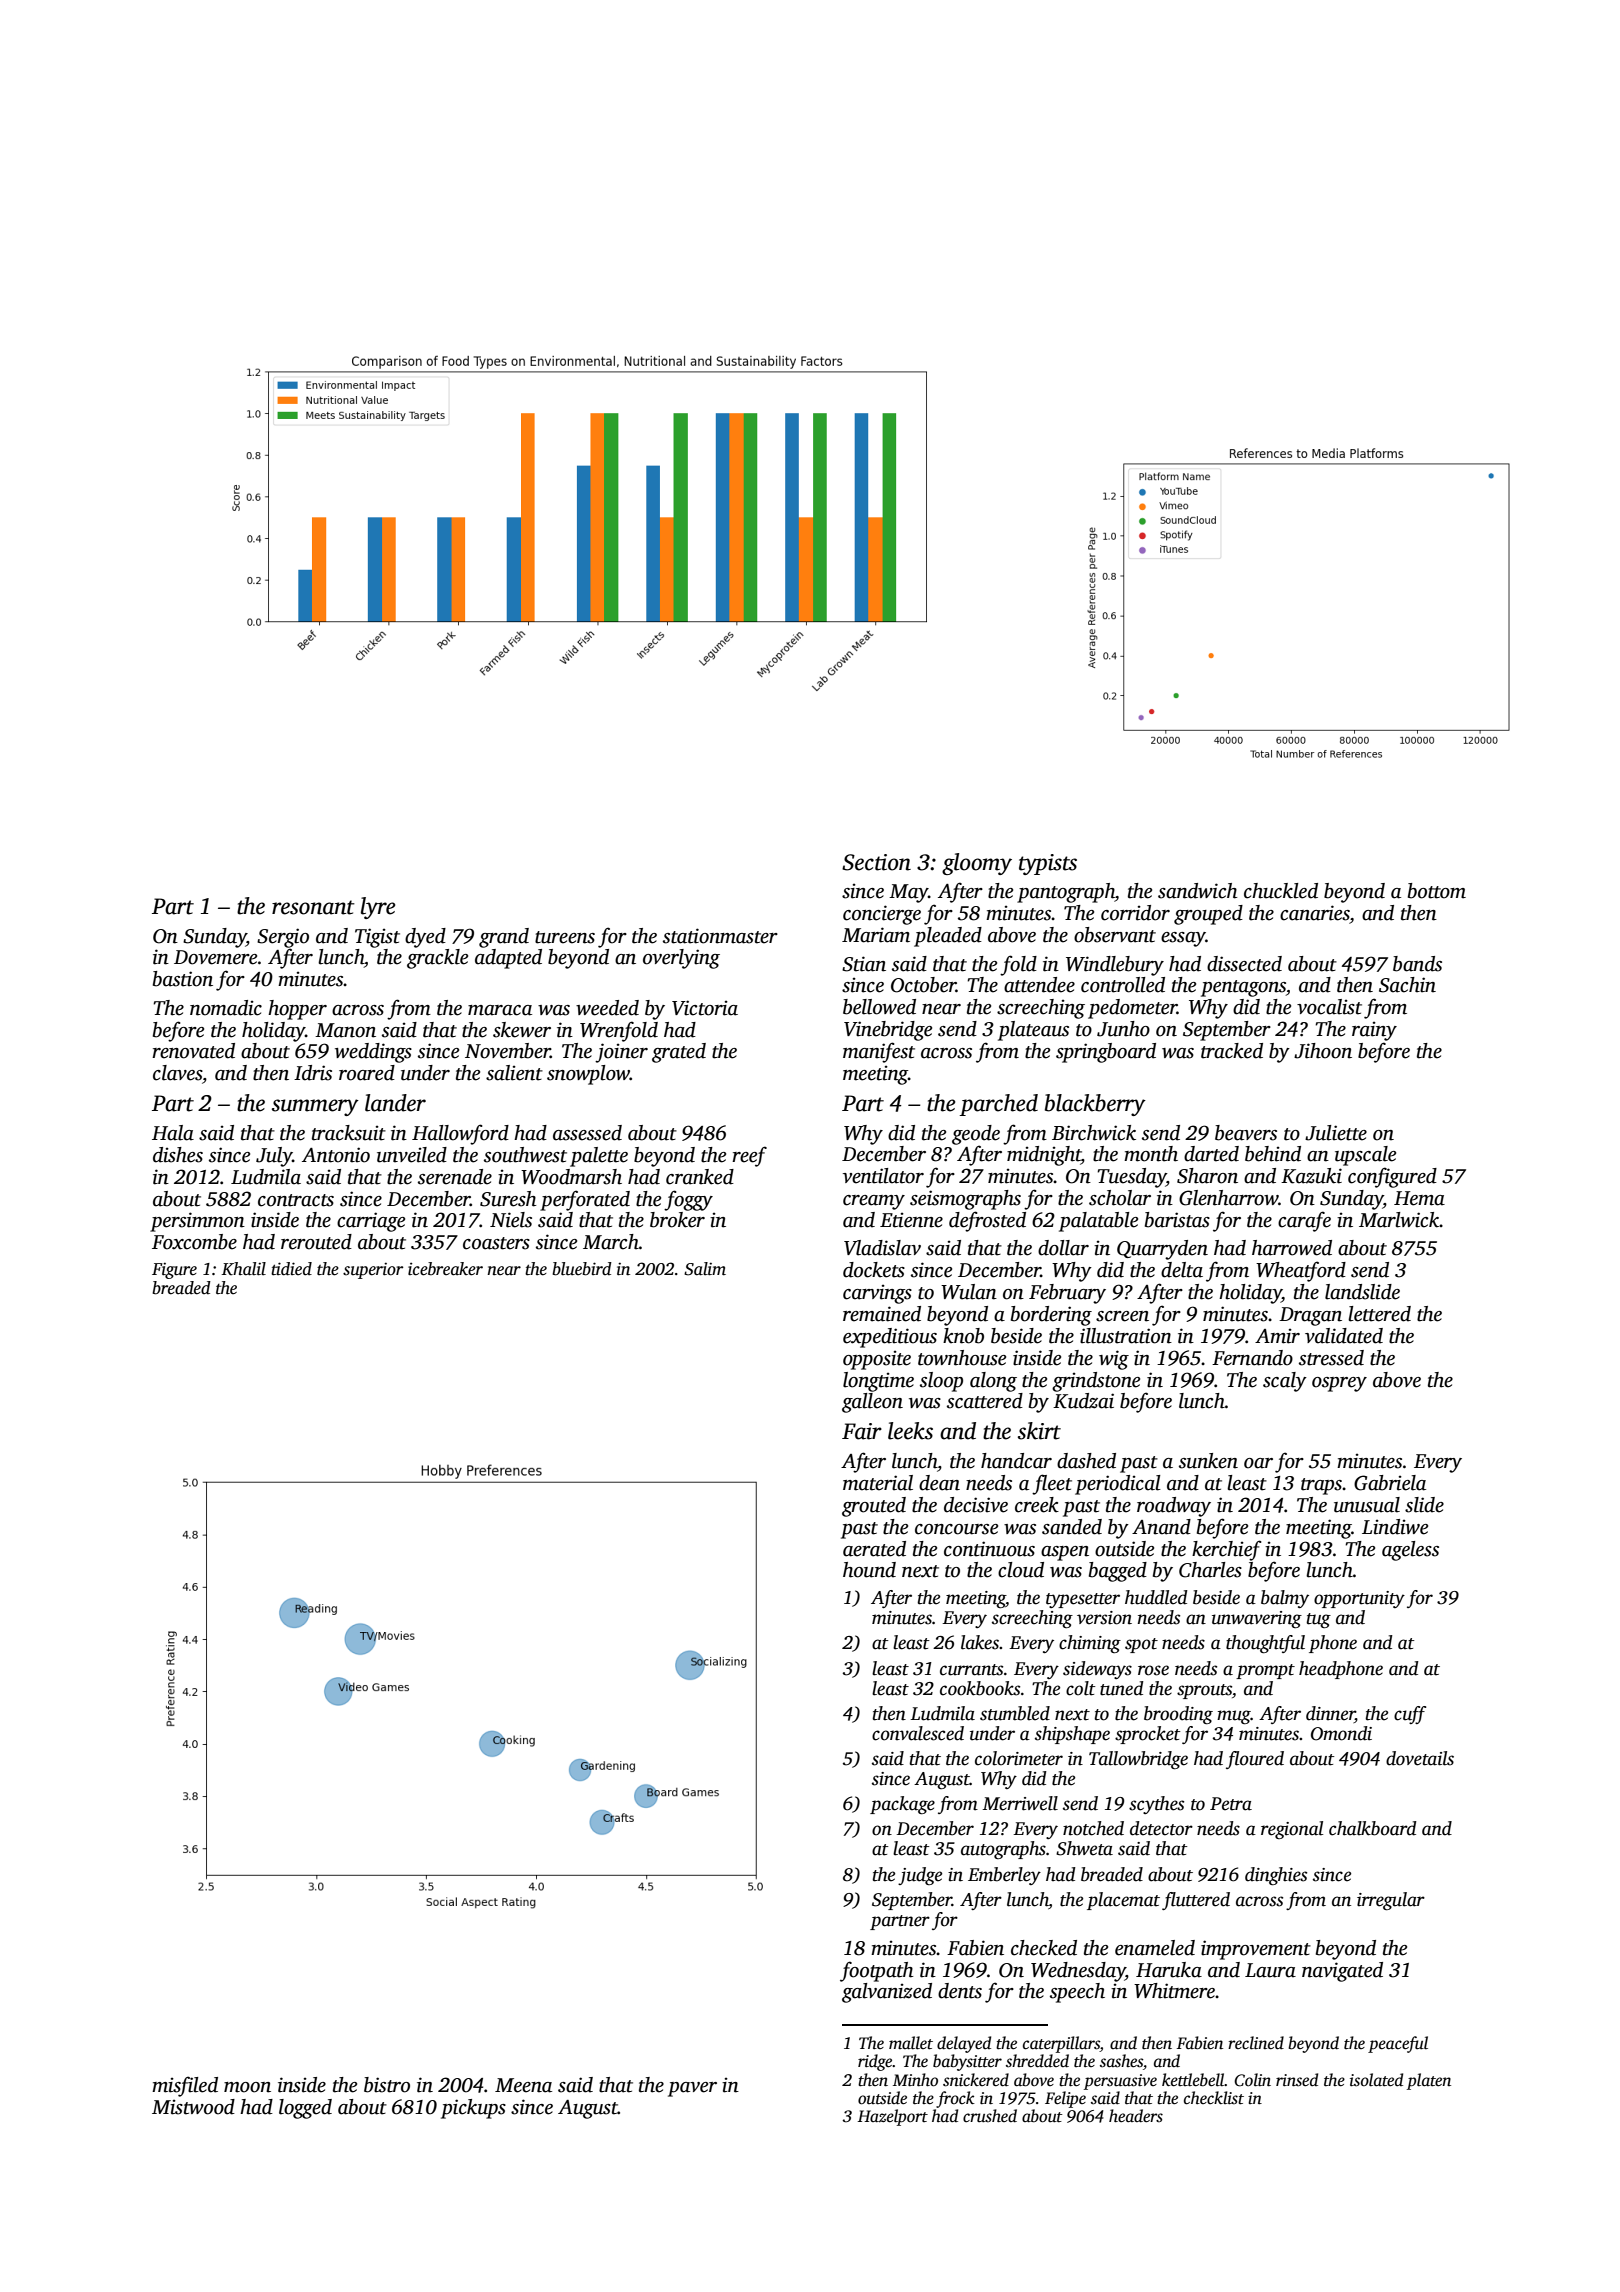 The image size is (1620, 2292). I want to click on Lindiwe, so click(1395, 1527).
